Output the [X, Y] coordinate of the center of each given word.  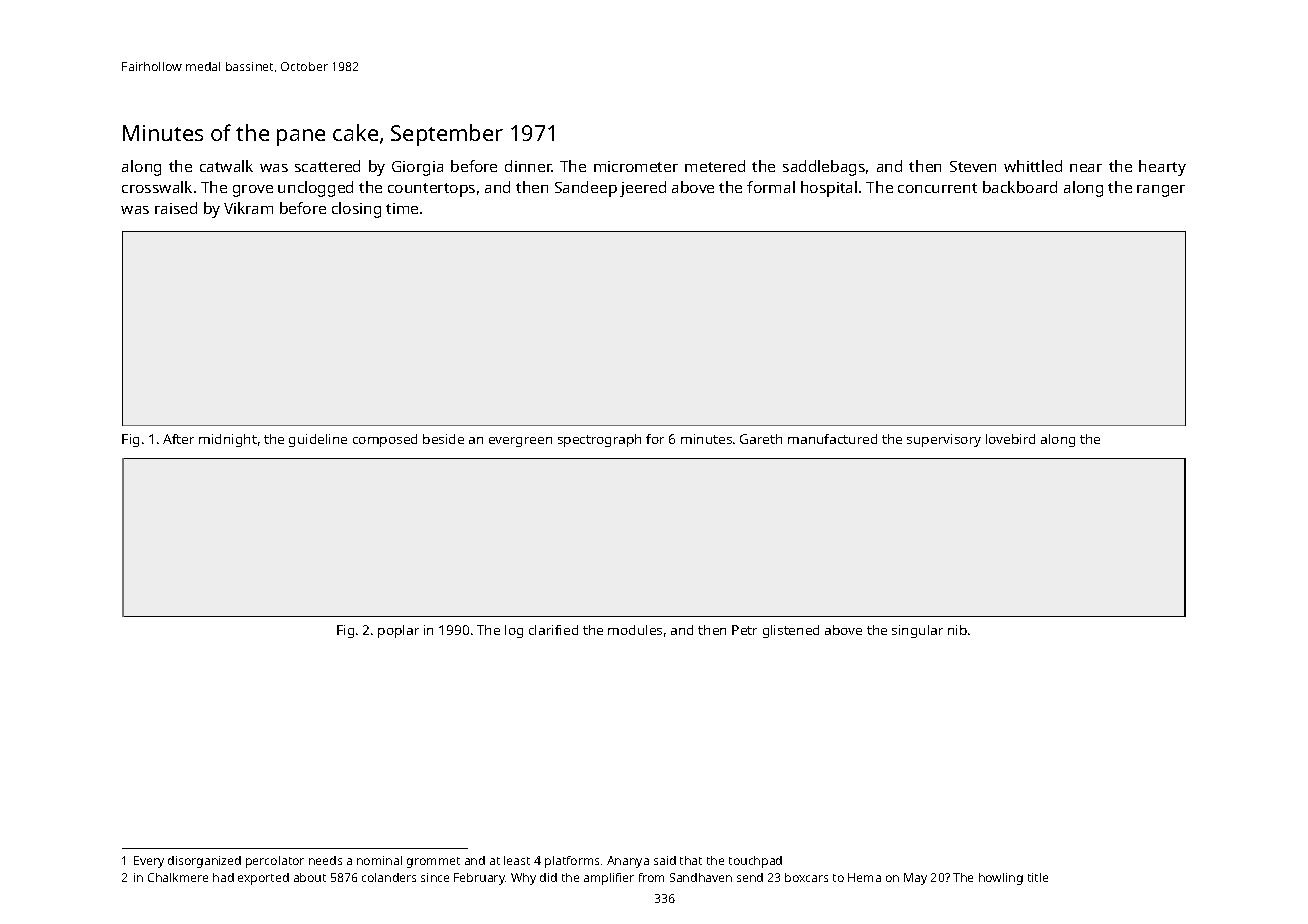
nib [957, 630]
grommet [433, 862]
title [1038, 877]
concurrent [937, 188]
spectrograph [599, 440]
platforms [572, 862]
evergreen [520, 442]
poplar [398, 631]
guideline [318, 440]
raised [176, 208]
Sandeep [586, 189]
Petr [744, 630]
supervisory [944, 440]
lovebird [1010, 439]
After [178, 439]
